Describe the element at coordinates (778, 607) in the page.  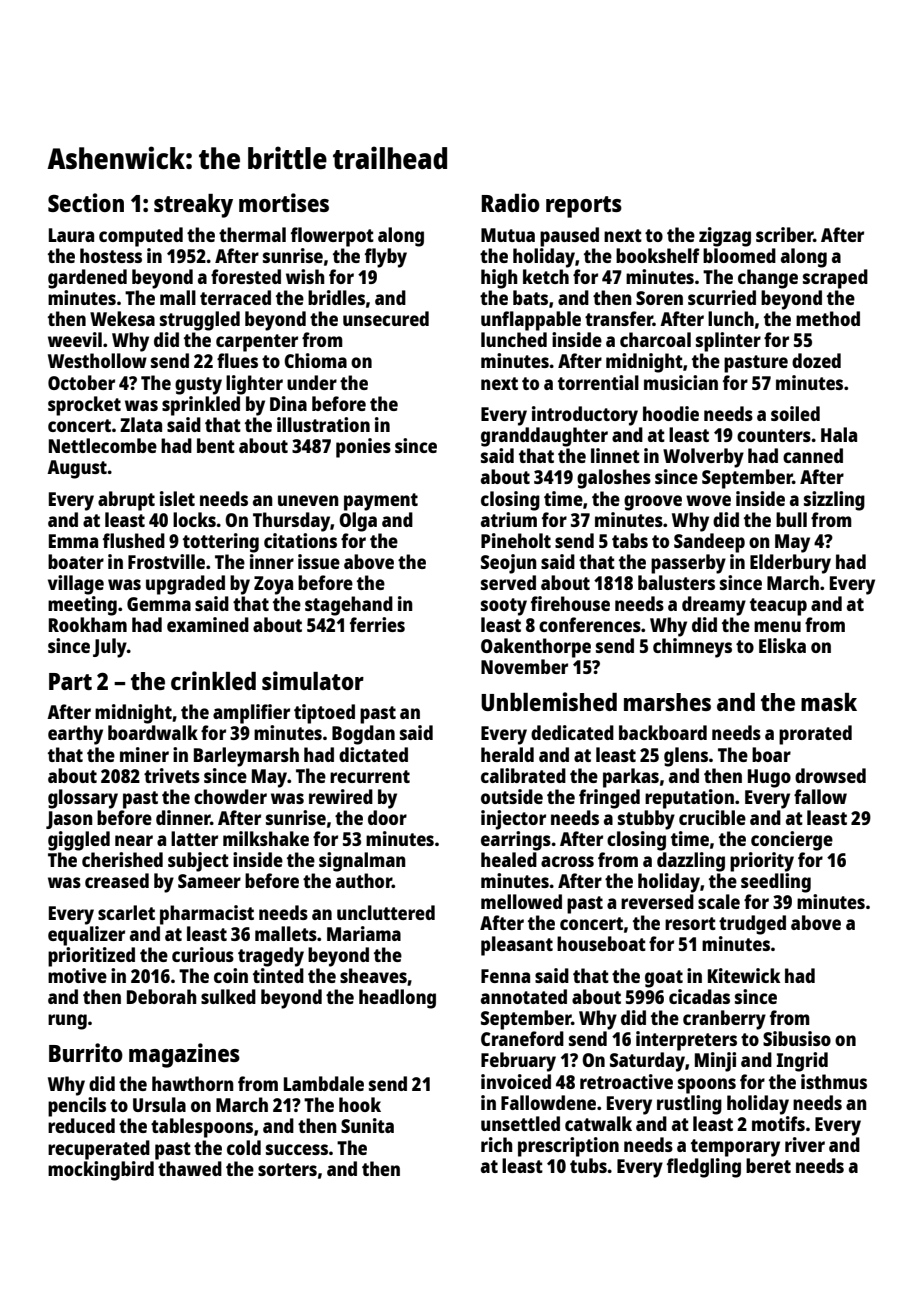
I see `teacup` at that location.
